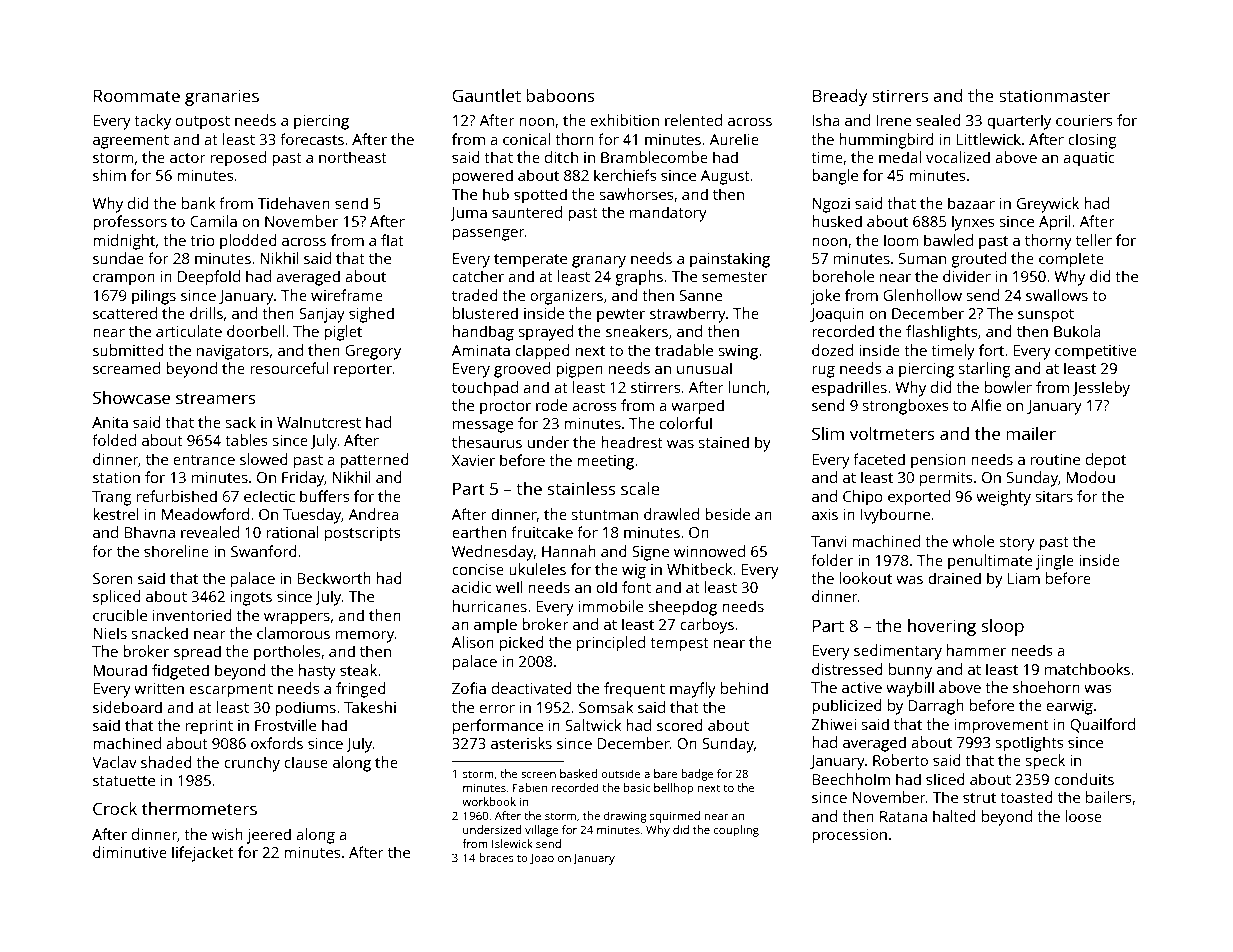  I want to click on Walnutcrest, so click(319, 422).
